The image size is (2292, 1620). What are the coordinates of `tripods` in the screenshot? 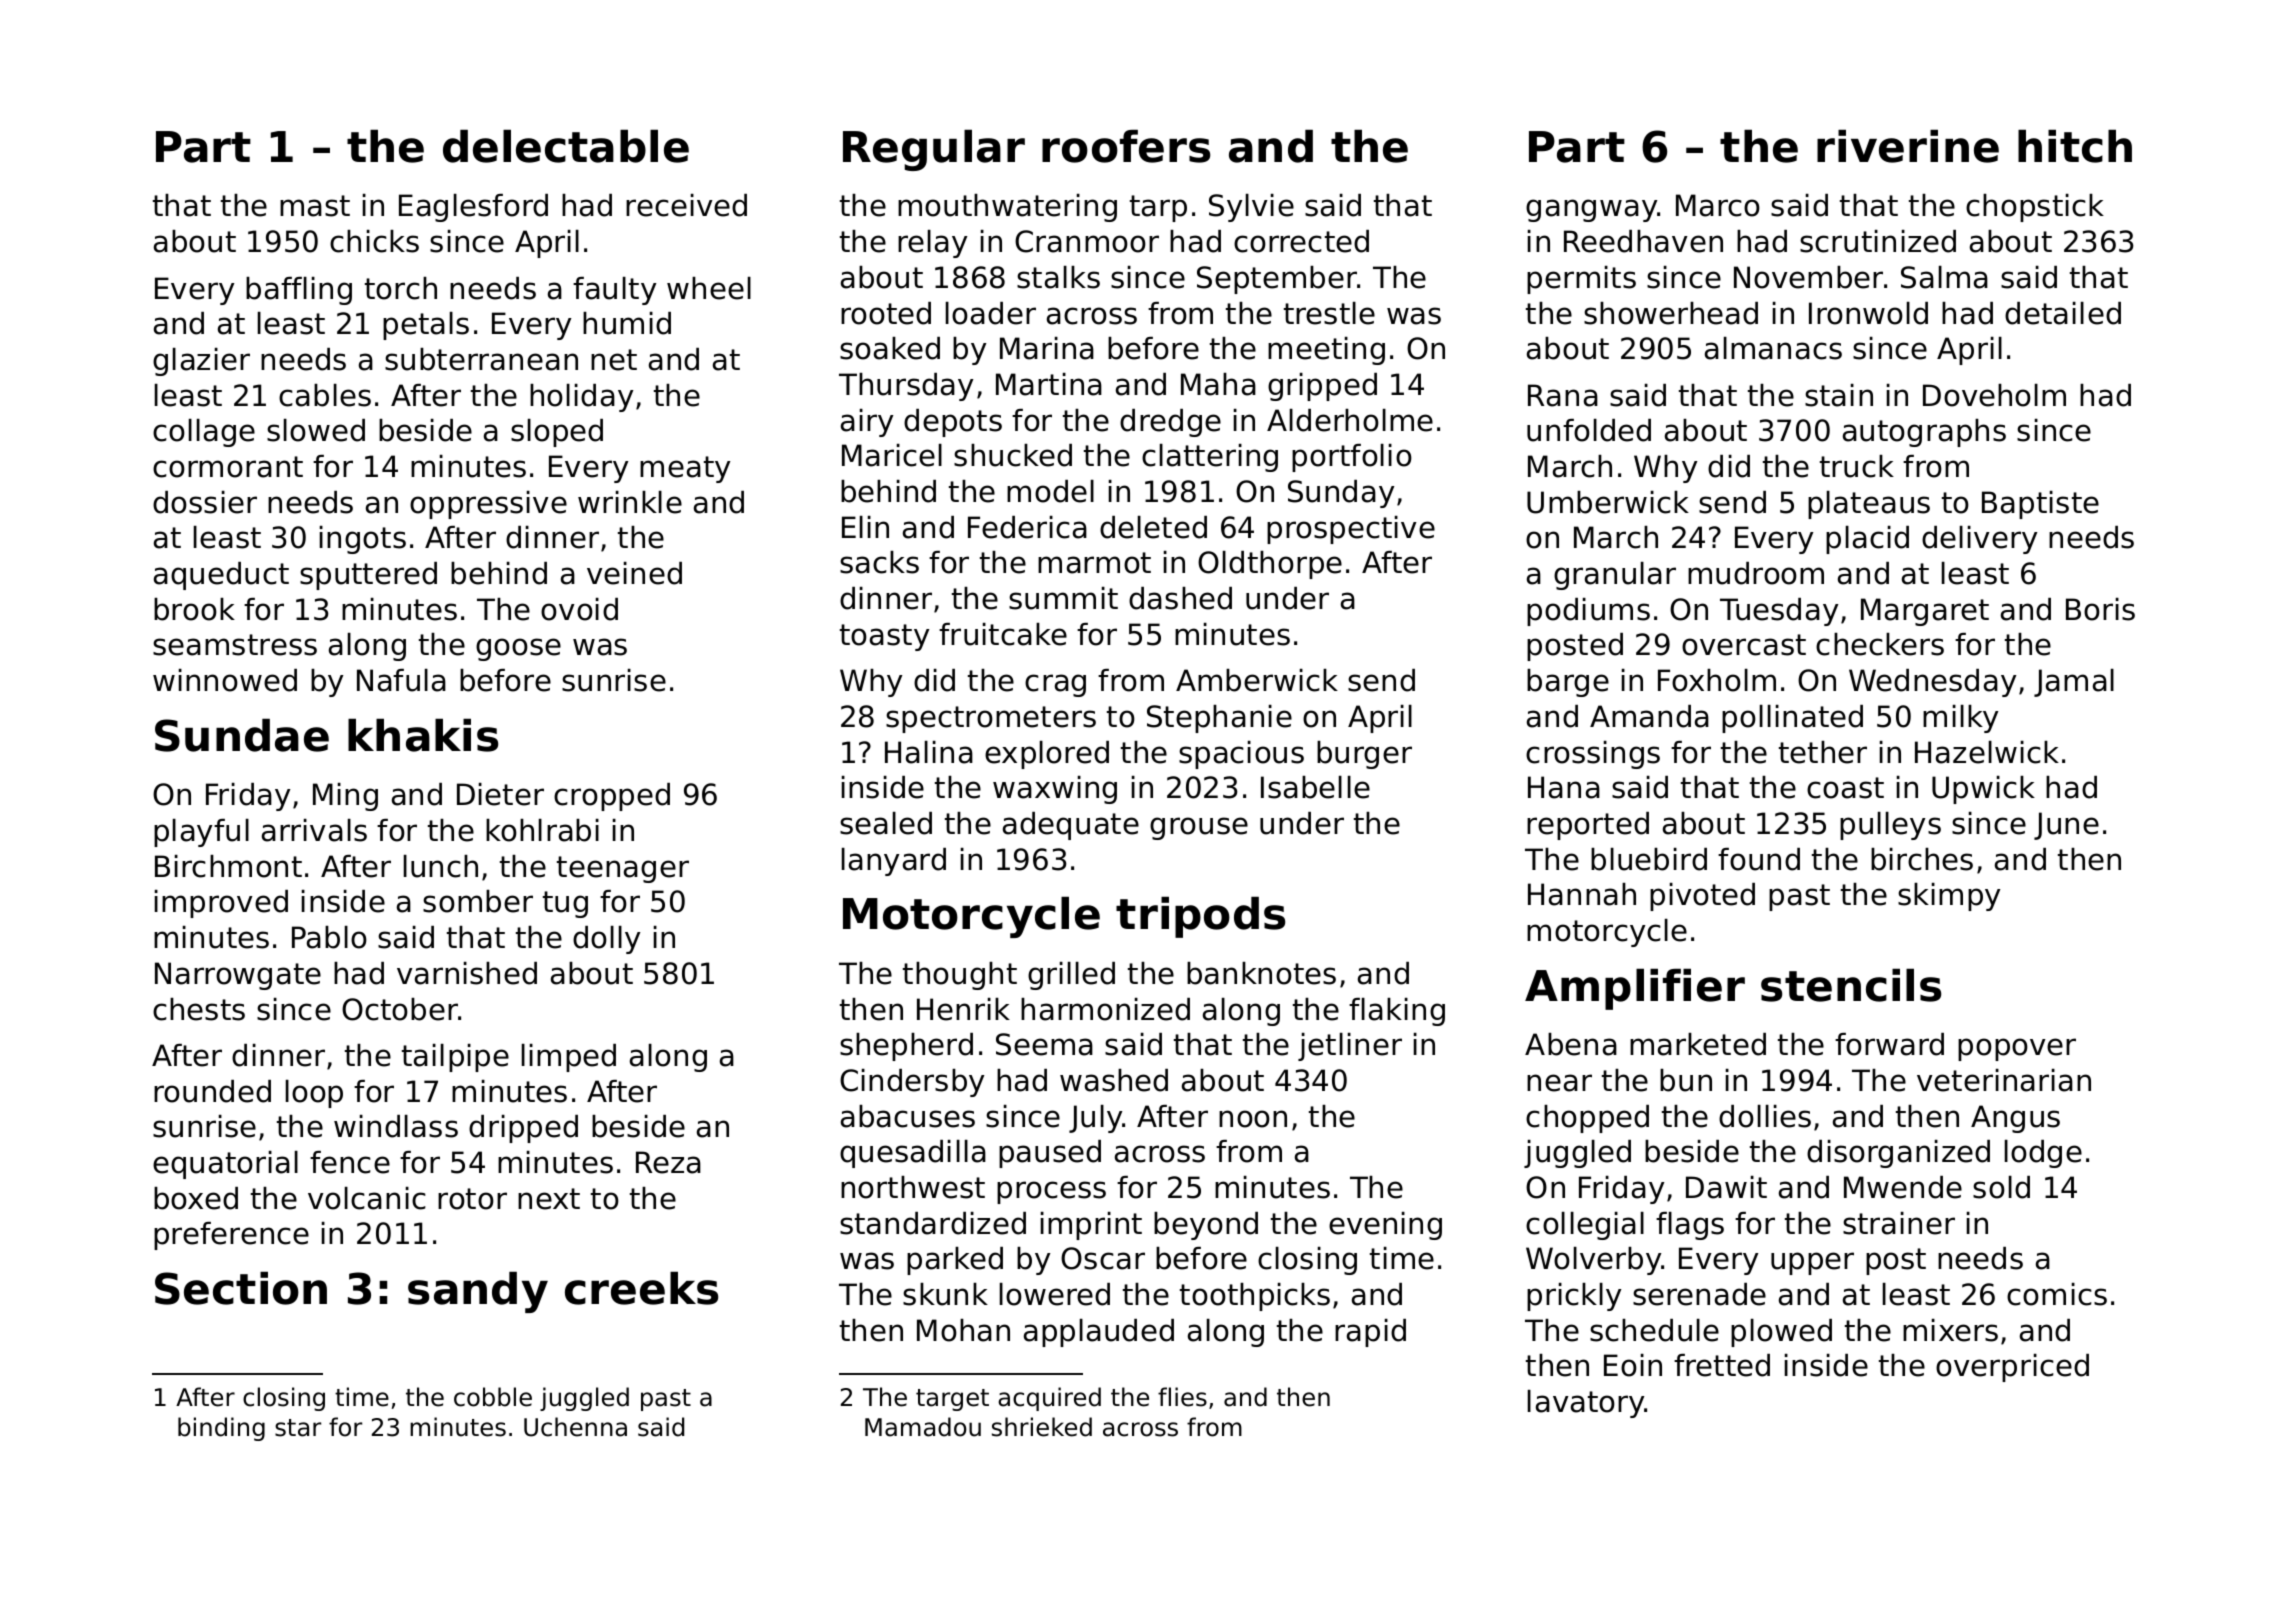 It's located at (1200, 917).
